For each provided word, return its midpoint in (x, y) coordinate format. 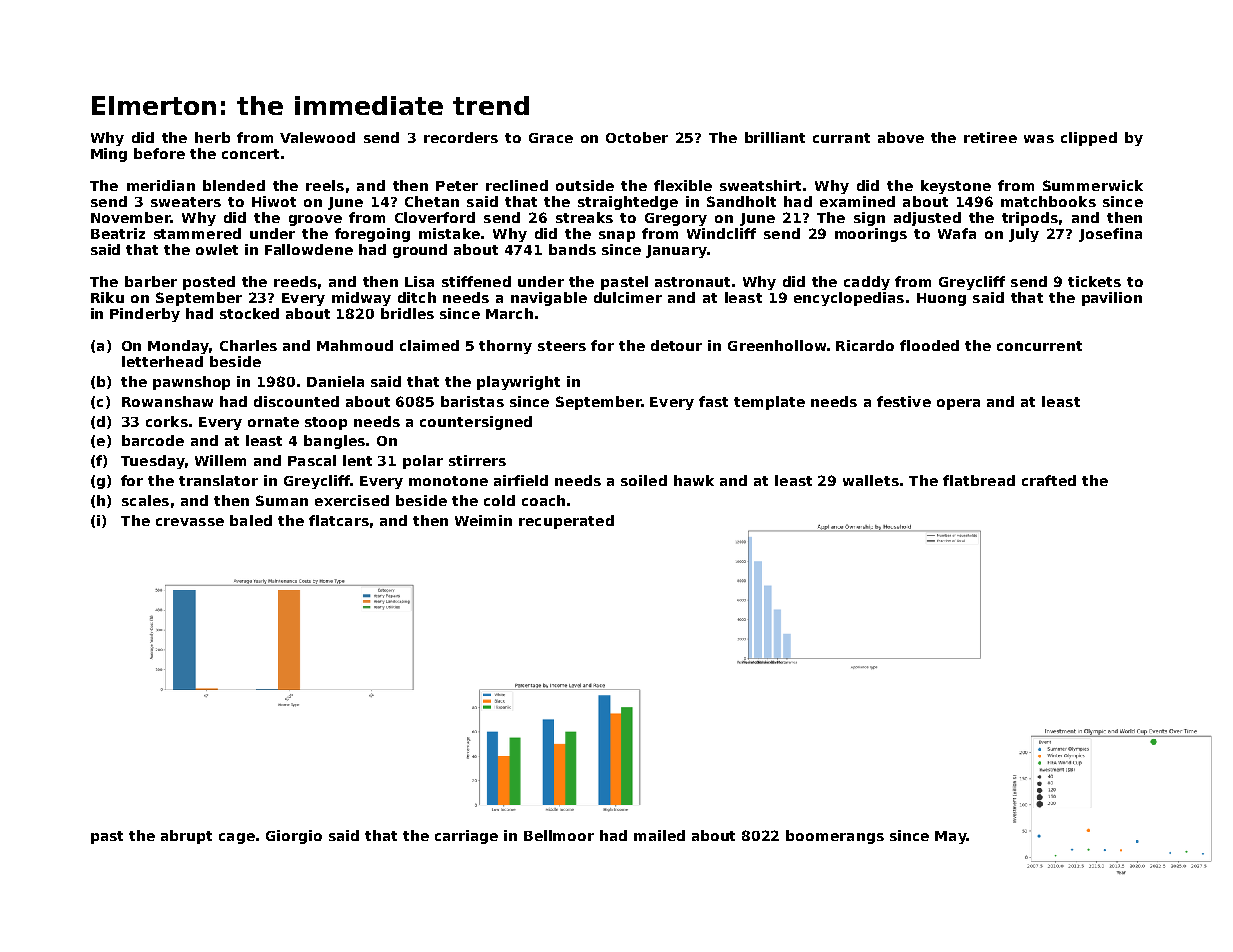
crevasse (190, 522)
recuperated (566, 522)
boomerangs (835, 837)
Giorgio (294, 837)
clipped (1089, 139)
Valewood (317, 137)
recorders (461, 137)
